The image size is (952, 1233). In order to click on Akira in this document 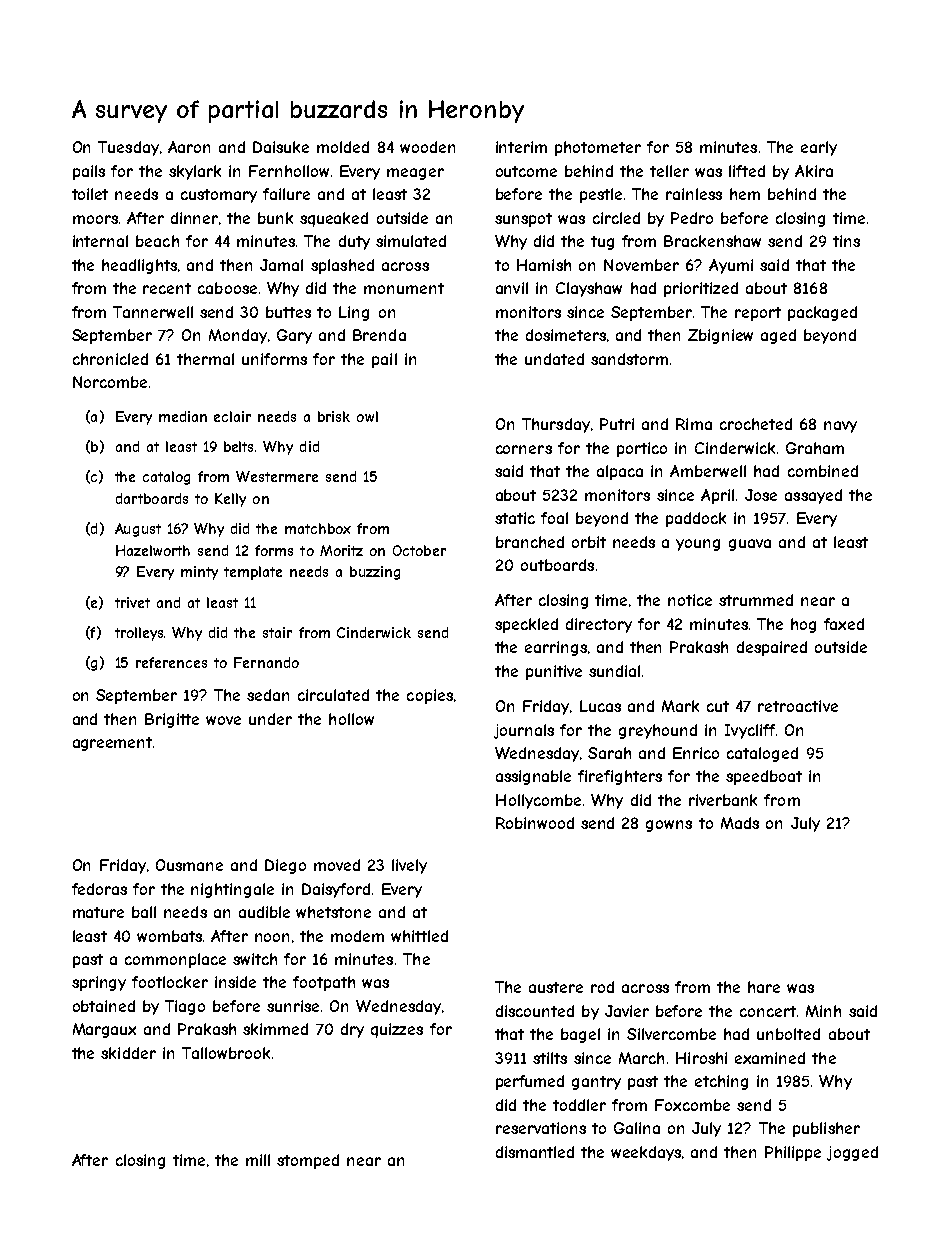, I will do `click(814, 171)`.
